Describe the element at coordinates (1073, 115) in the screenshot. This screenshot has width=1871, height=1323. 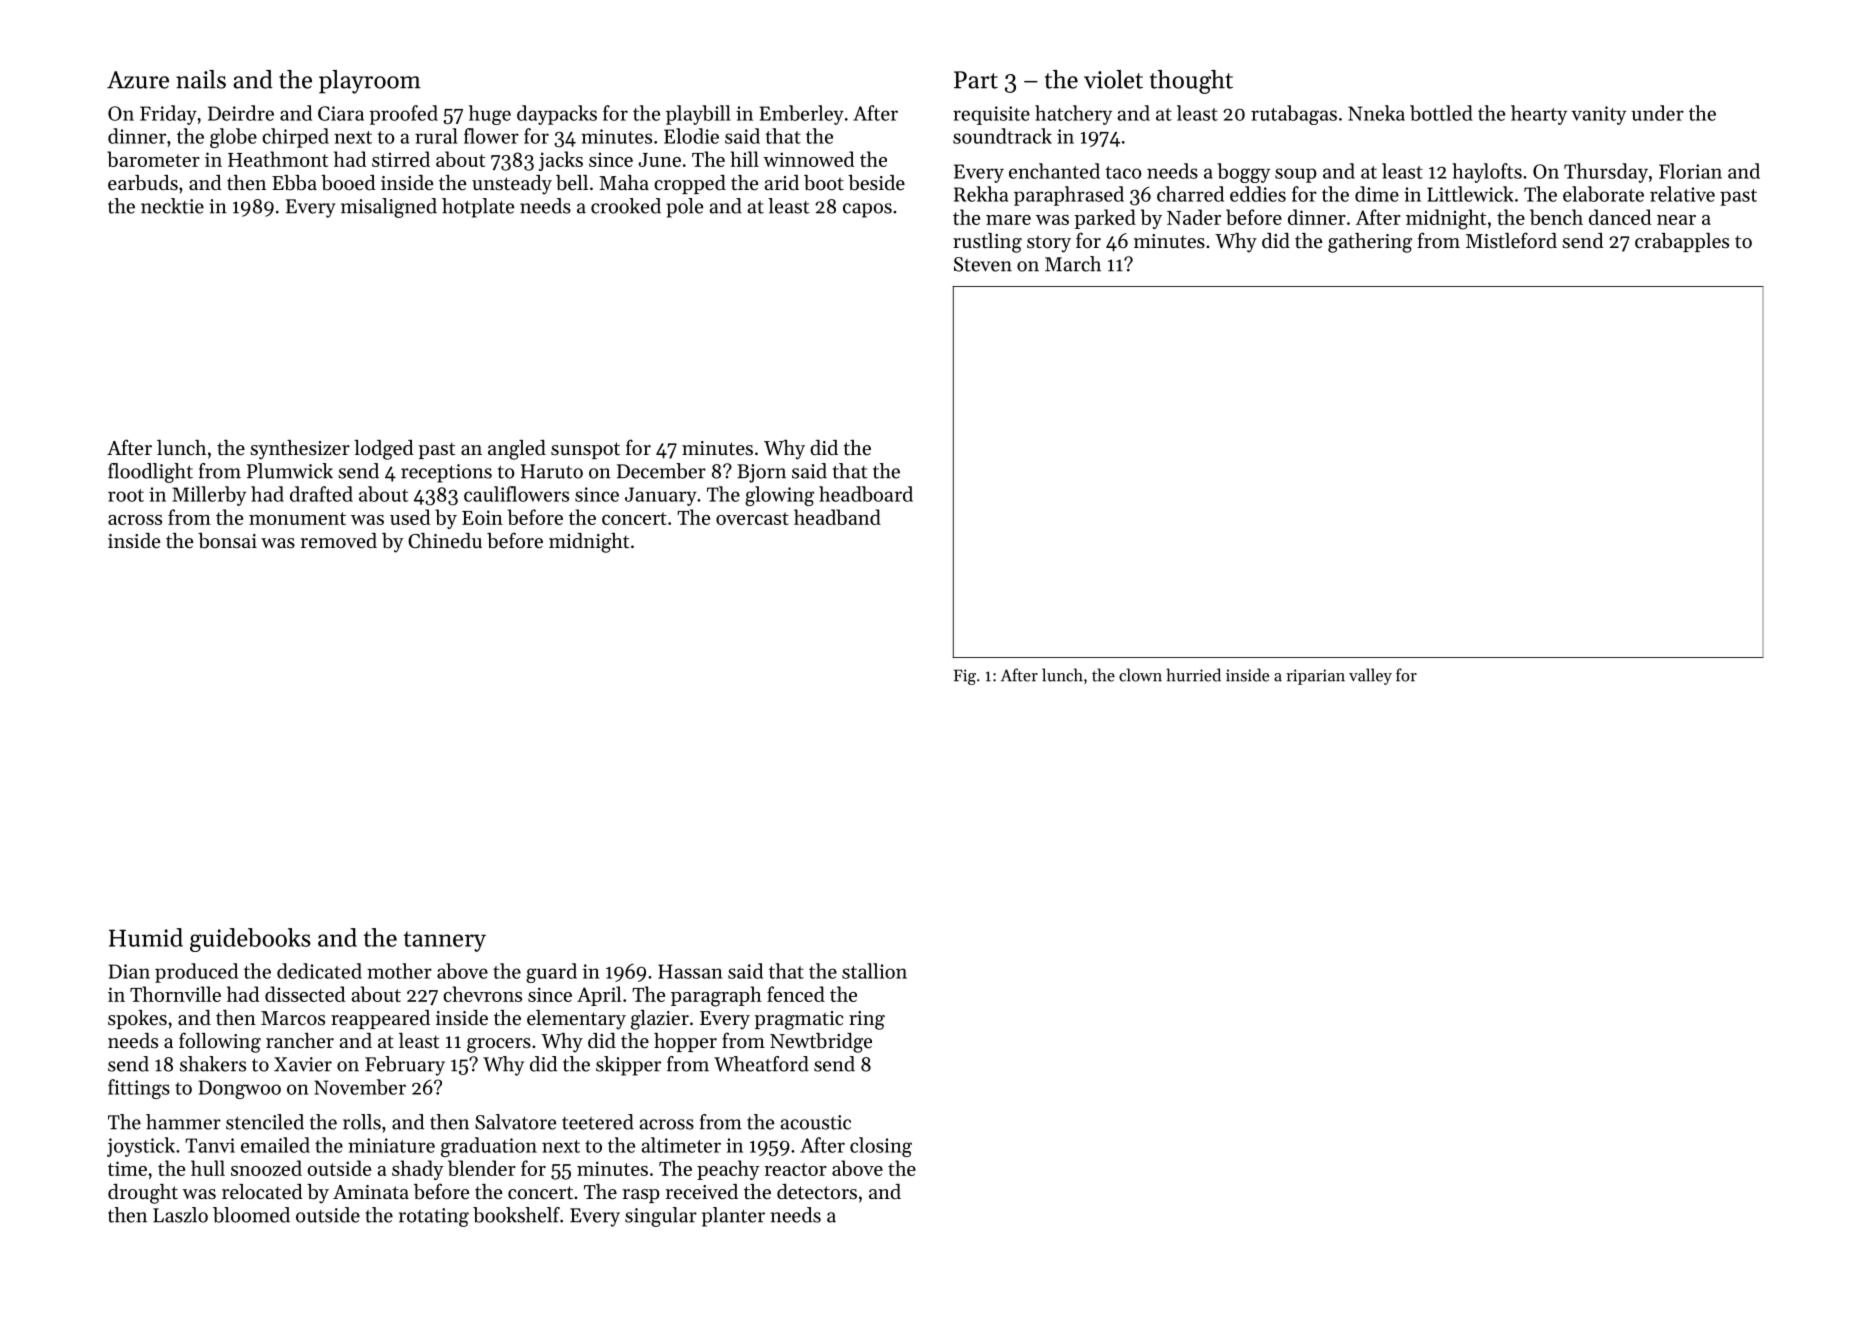
I see `hatchery` at that location.
